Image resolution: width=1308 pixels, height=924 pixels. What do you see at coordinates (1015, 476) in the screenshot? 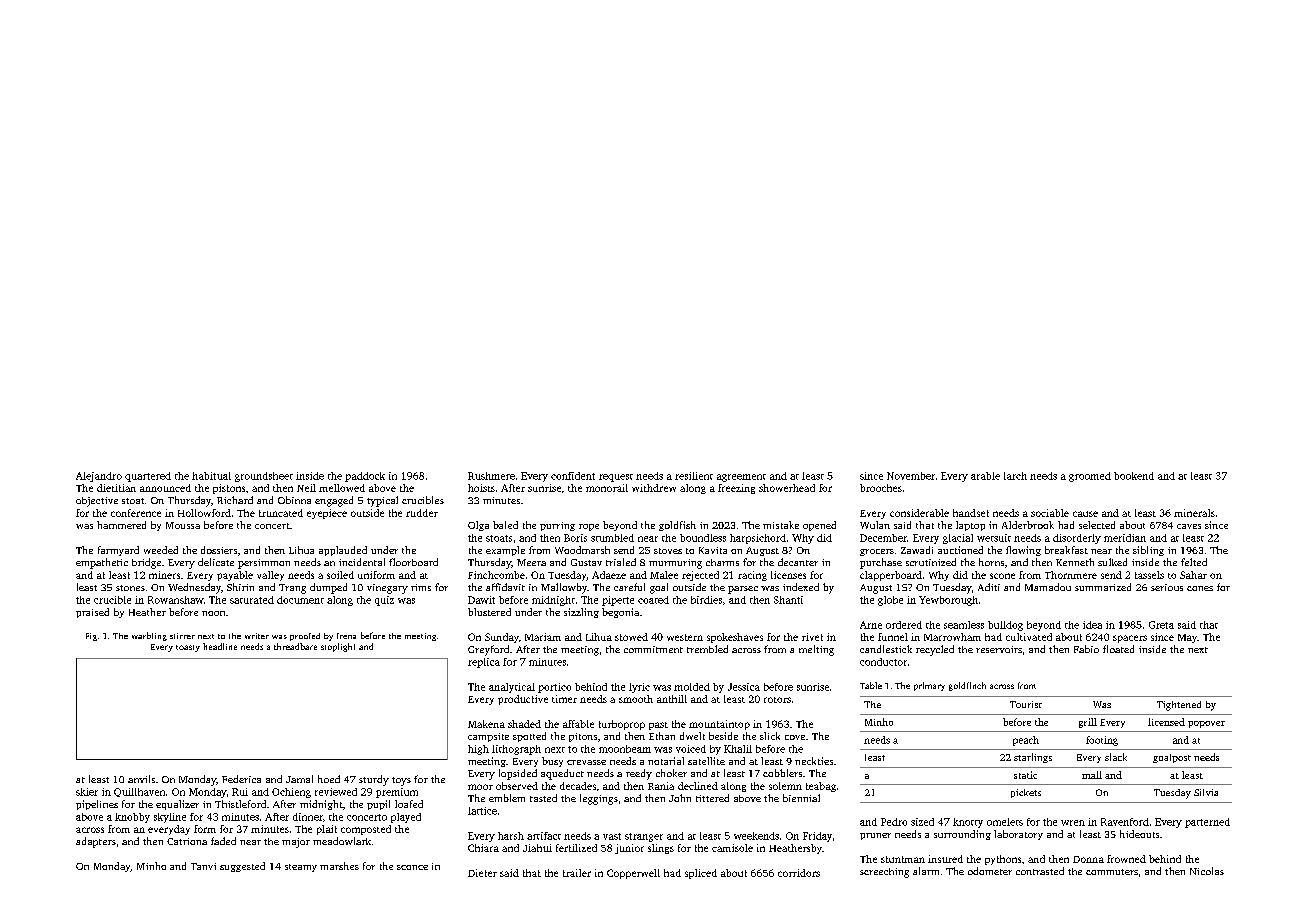
I see `larch` at bounding box center [1015, 476].
